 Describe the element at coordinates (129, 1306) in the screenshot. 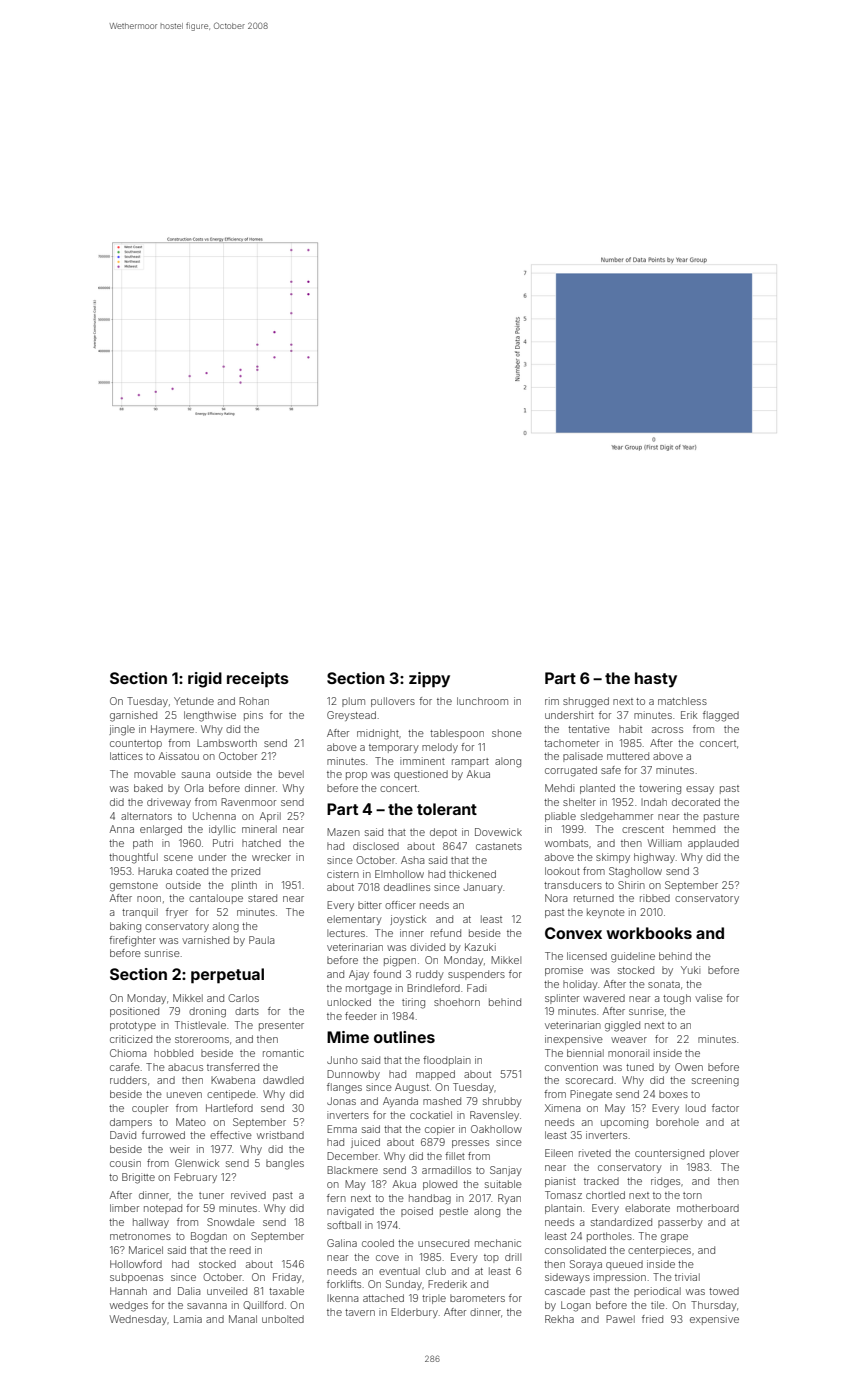

I see `wedges` at that location.
